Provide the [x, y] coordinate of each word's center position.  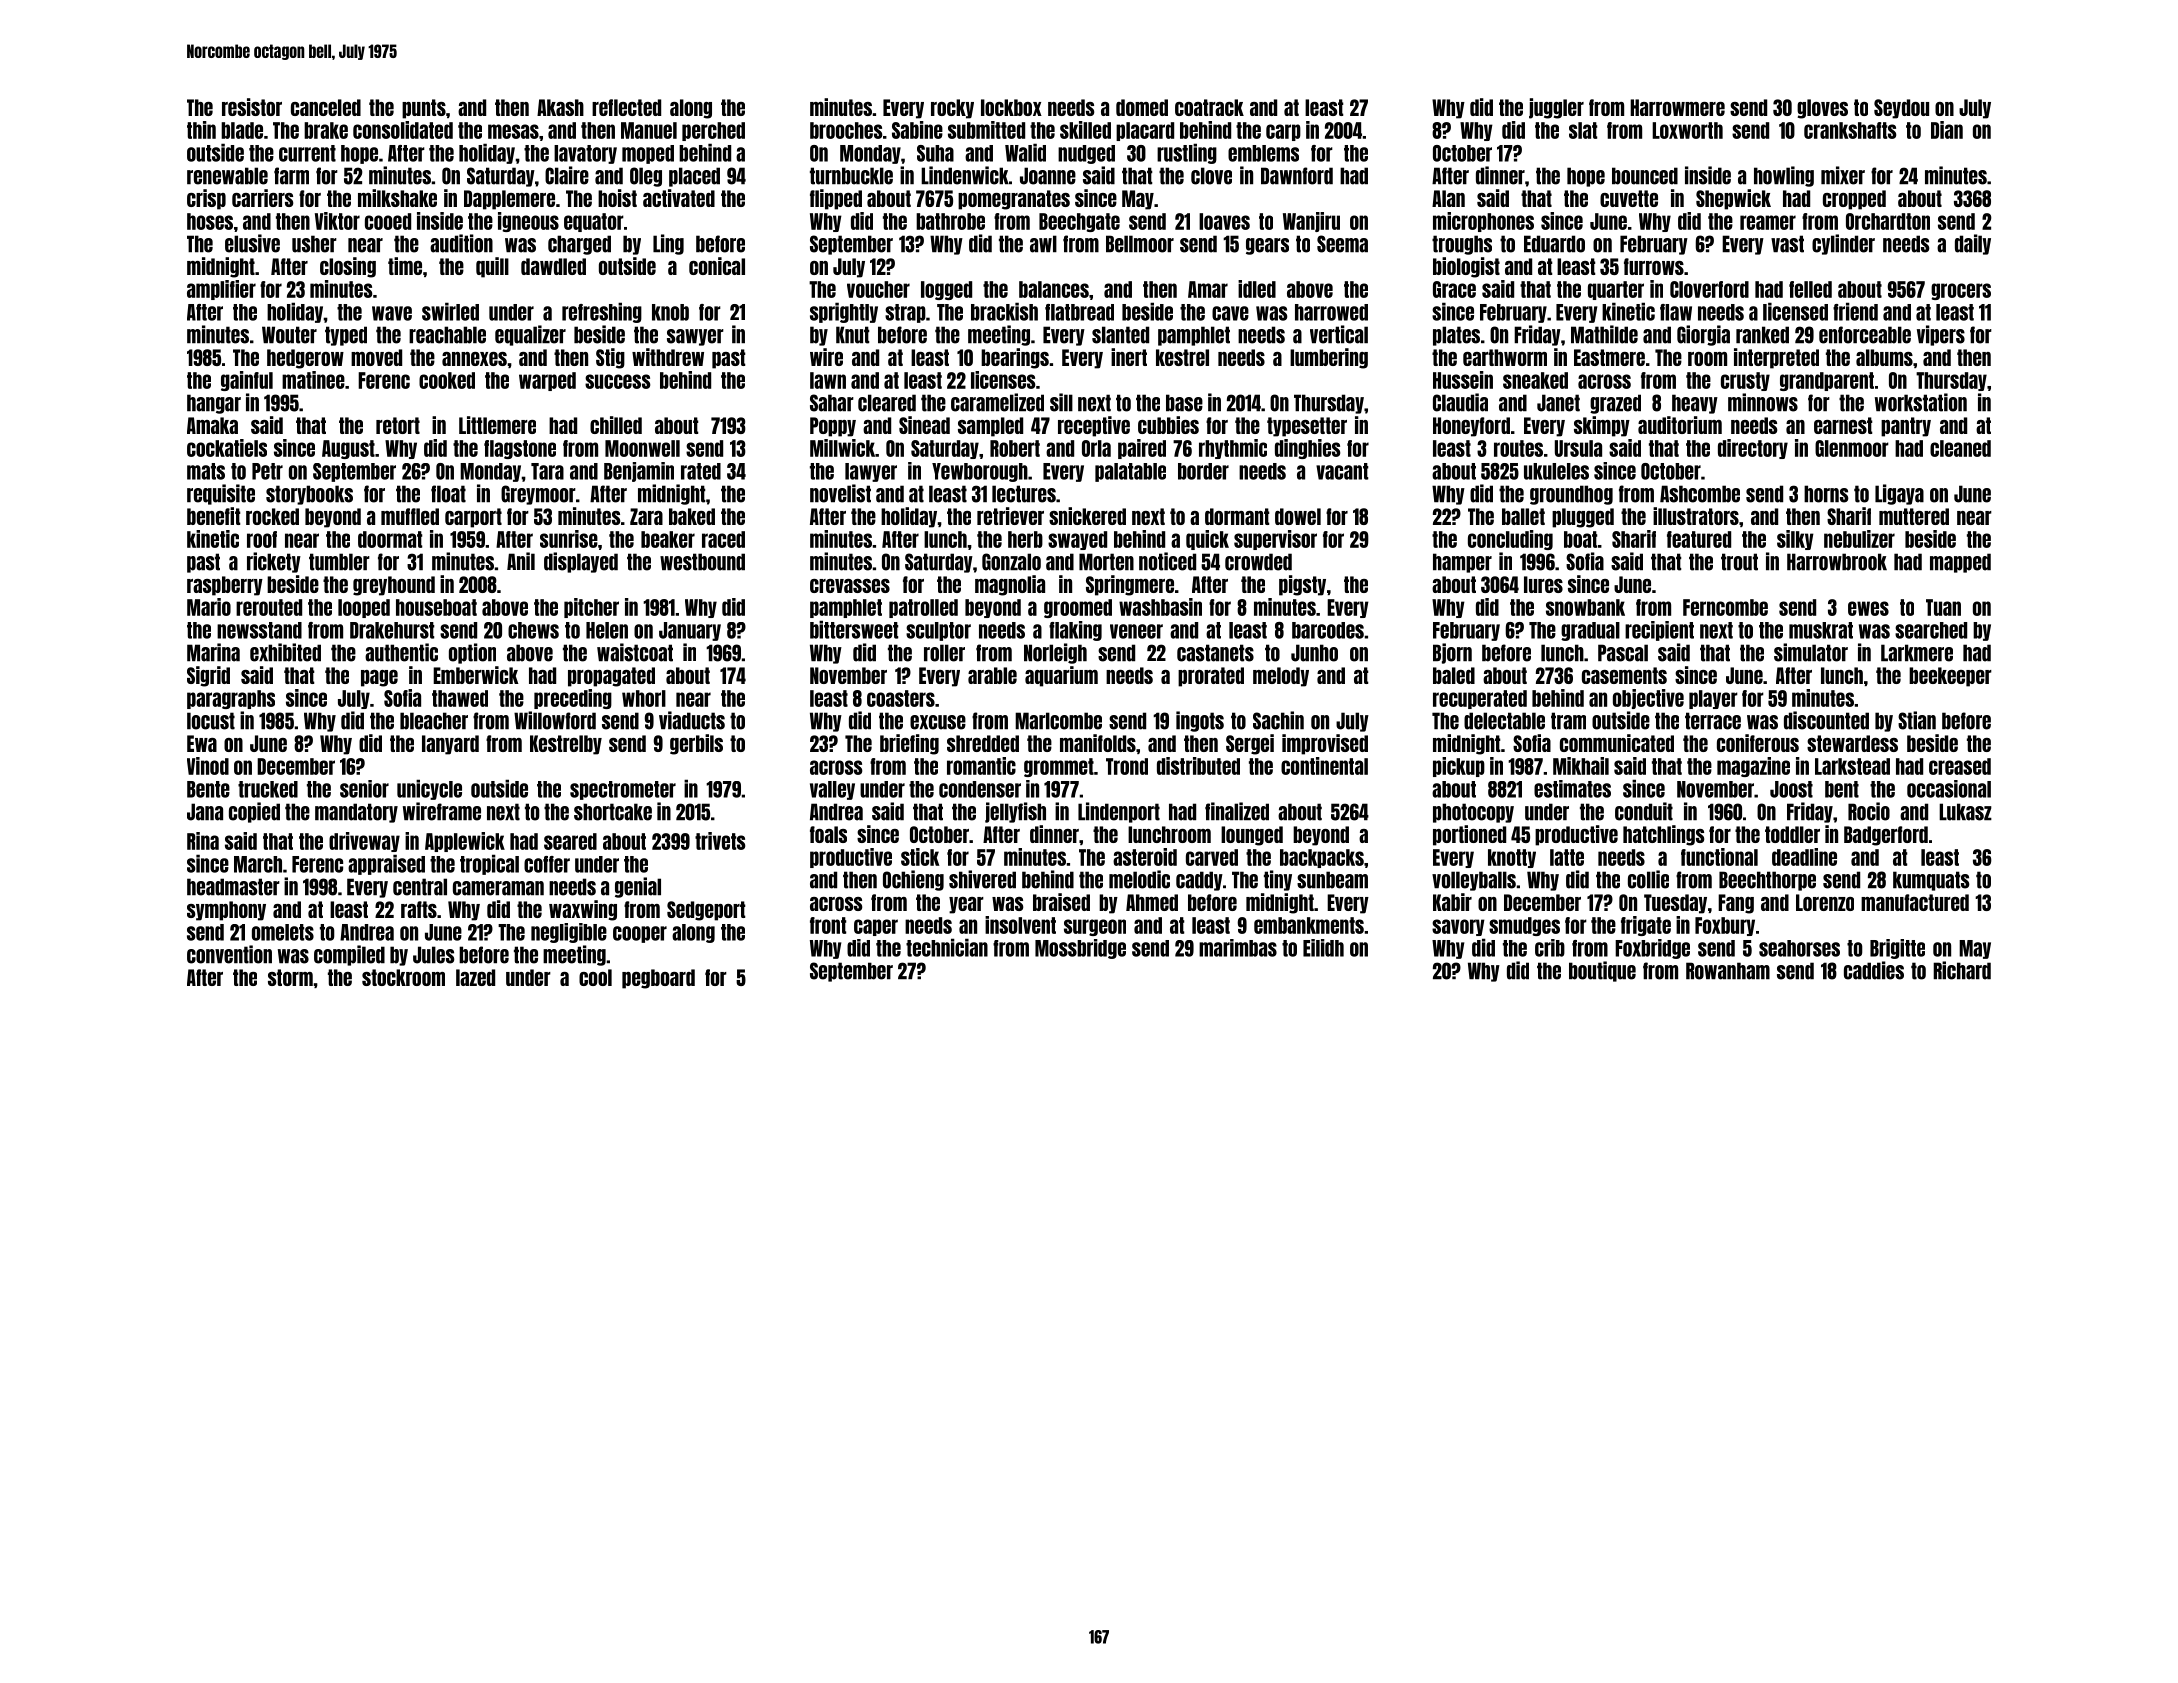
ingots [1200, 721]
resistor [252, 107]
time [405, 266]
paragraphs [231, 699]
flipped [836, 199]
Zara [646, 516]
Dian [1947, 130]
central [420, 887]
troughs [1462, 245]
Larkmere [1917, 653]
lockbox [1011, 107]
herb [1025, 539]
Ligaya [1899, 494]
